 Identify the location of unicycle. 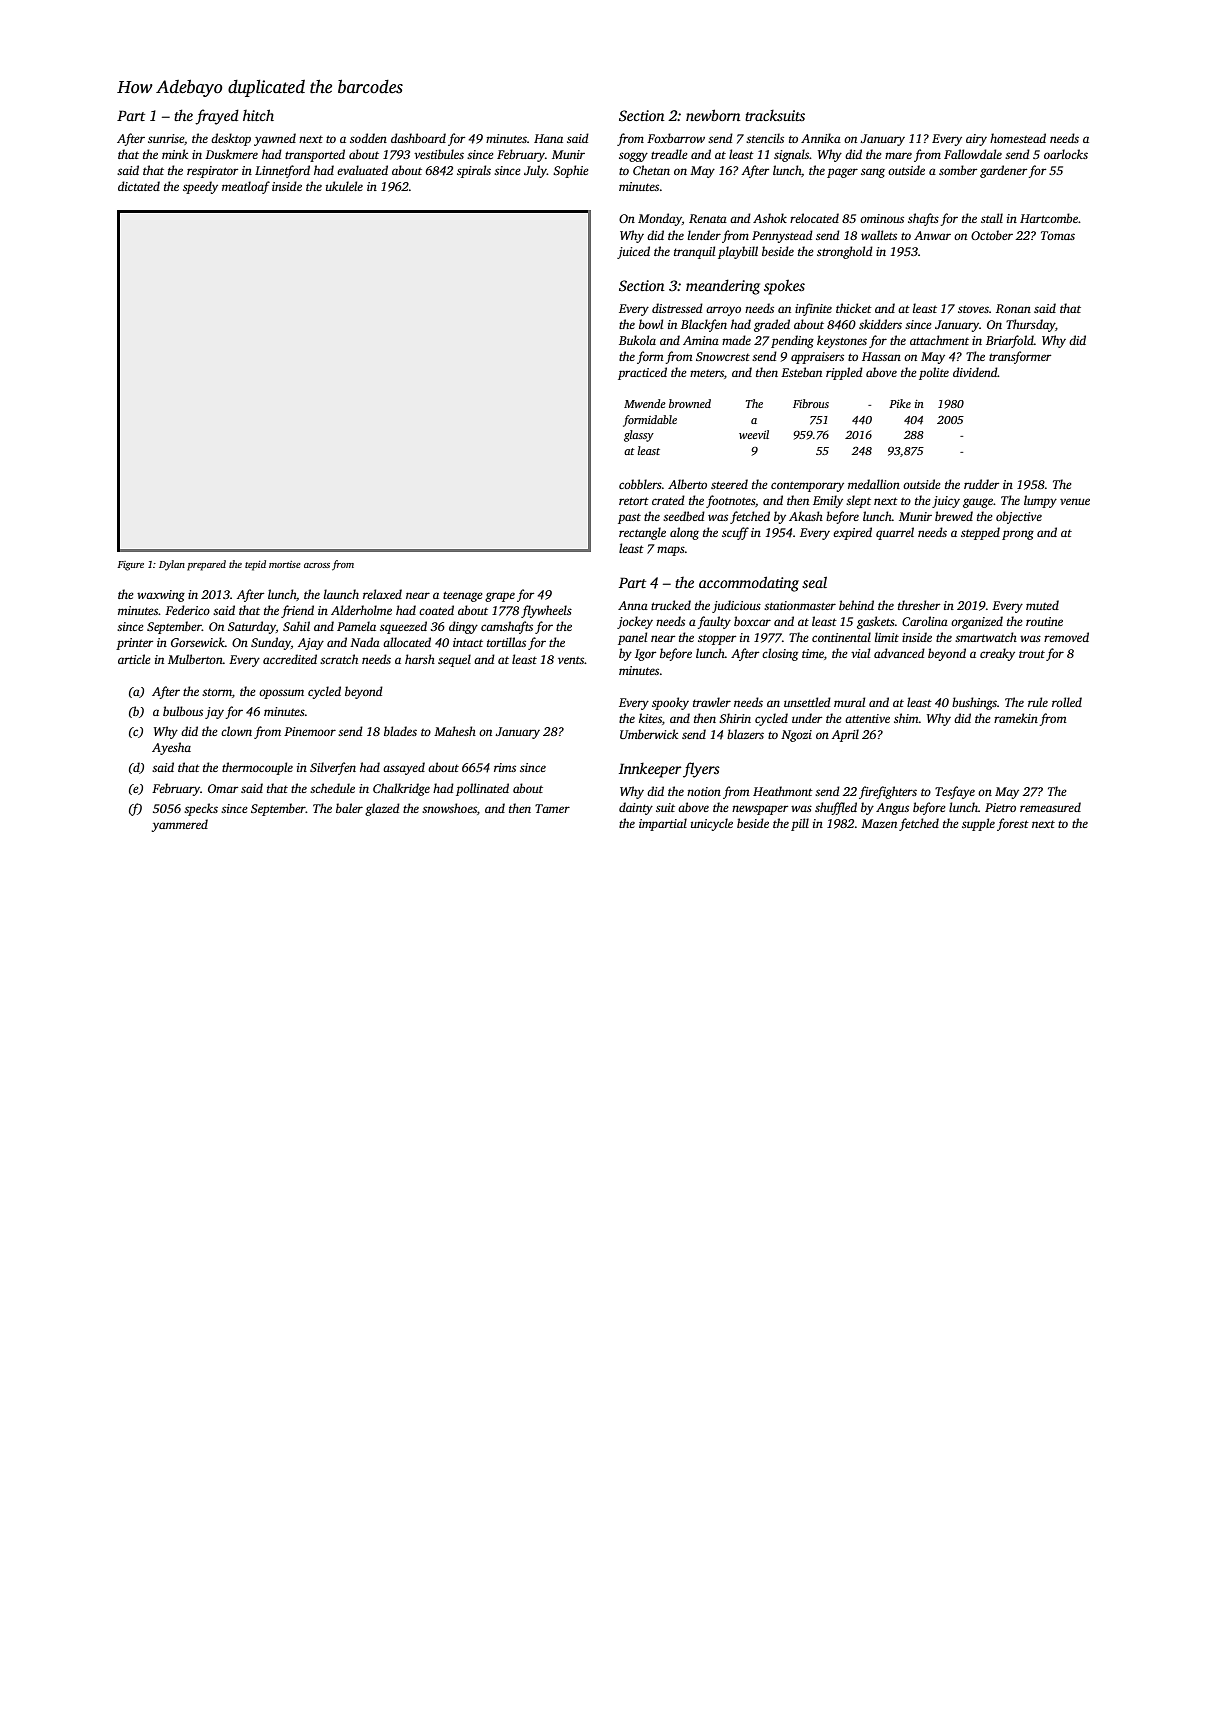
(712, 824).
